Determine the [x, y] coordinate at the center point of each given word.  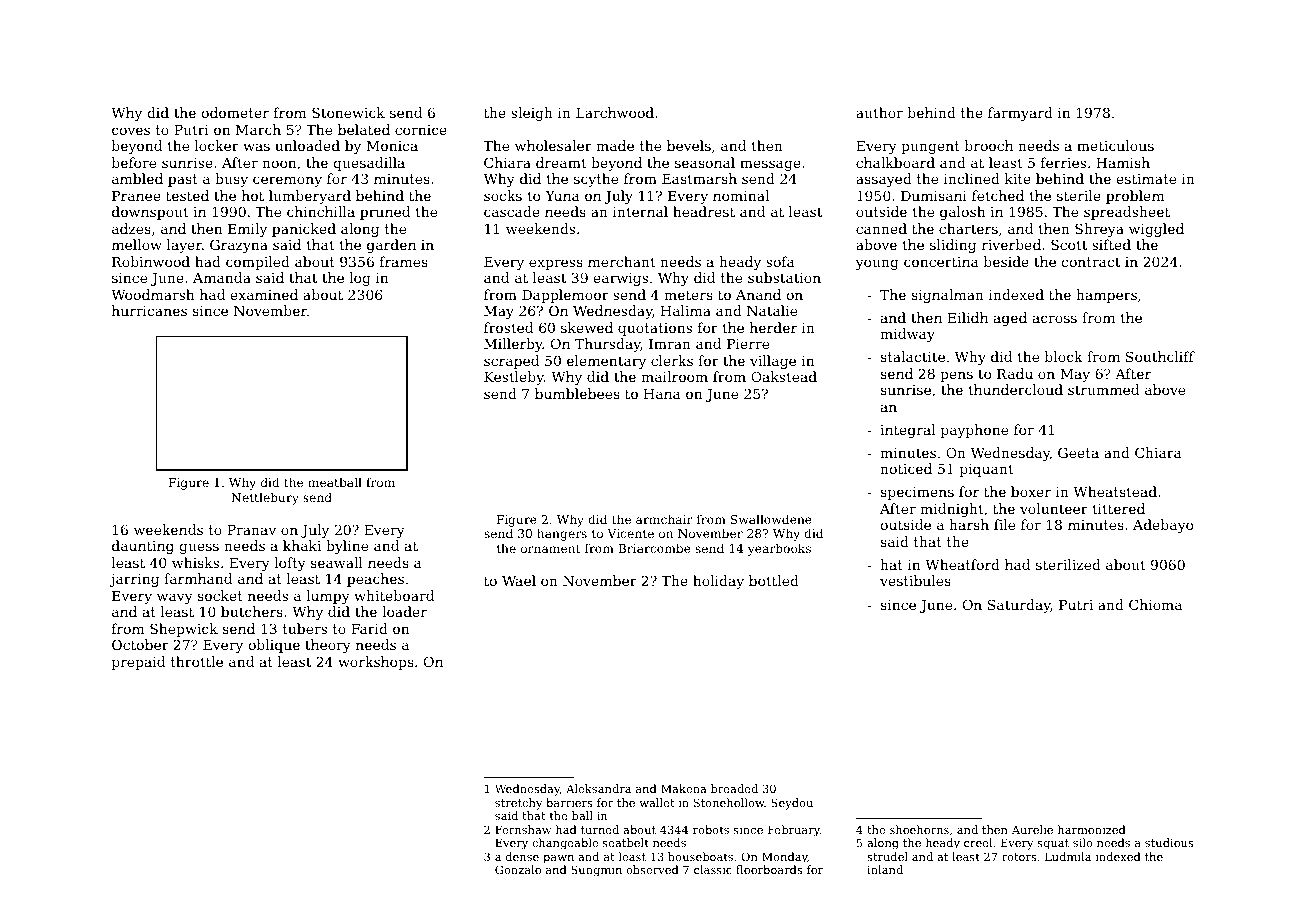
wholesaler [553, 145]
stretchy [519, 804]
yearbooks [779, 549]
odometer [235, 112]
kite [1018, 178]
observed [652, 869]
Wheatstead [1115, 491]
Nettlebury [265, 498]
